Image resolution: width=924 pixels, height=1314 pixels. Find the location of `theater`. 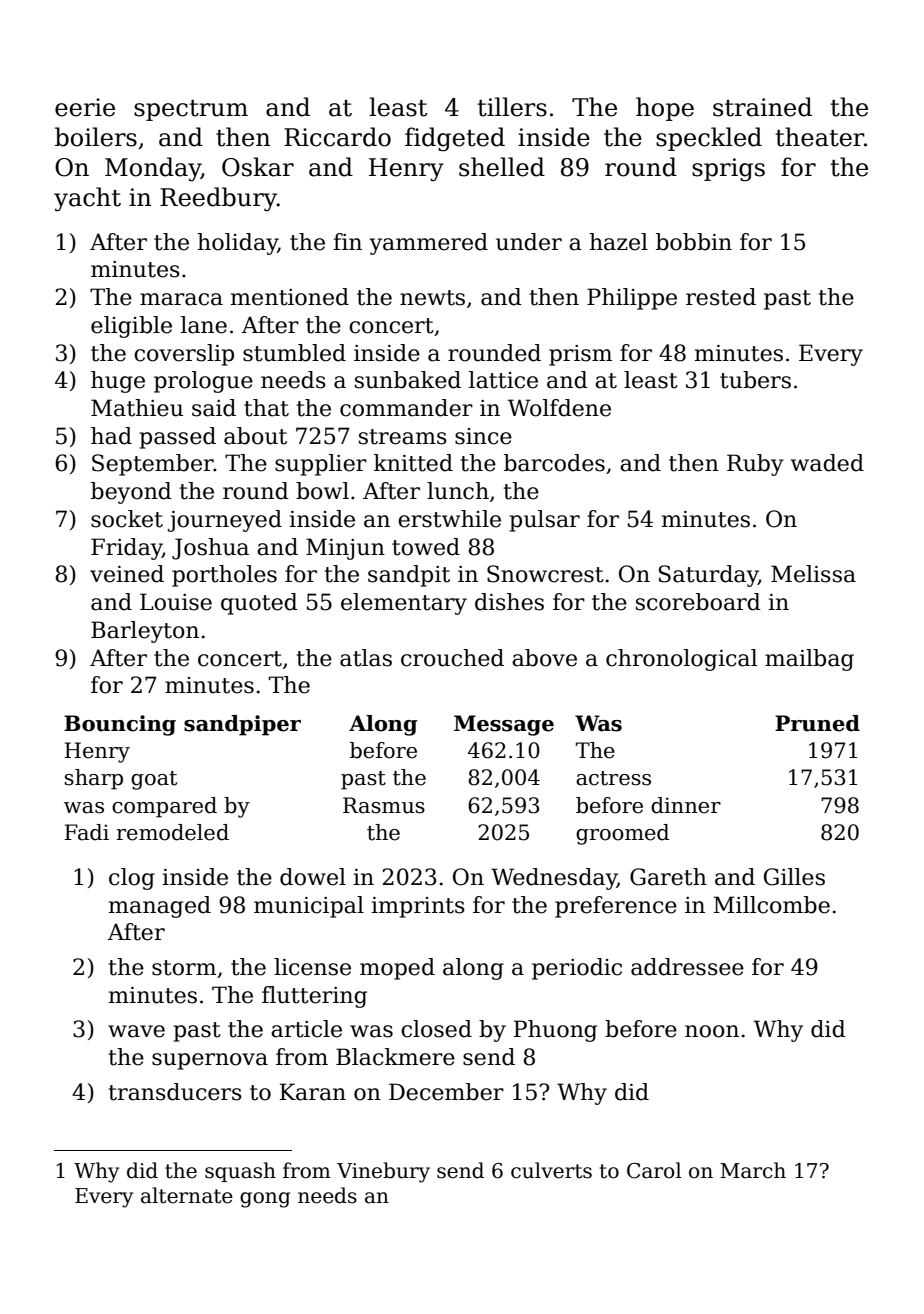

theater is located at coordinates (819, 137).
